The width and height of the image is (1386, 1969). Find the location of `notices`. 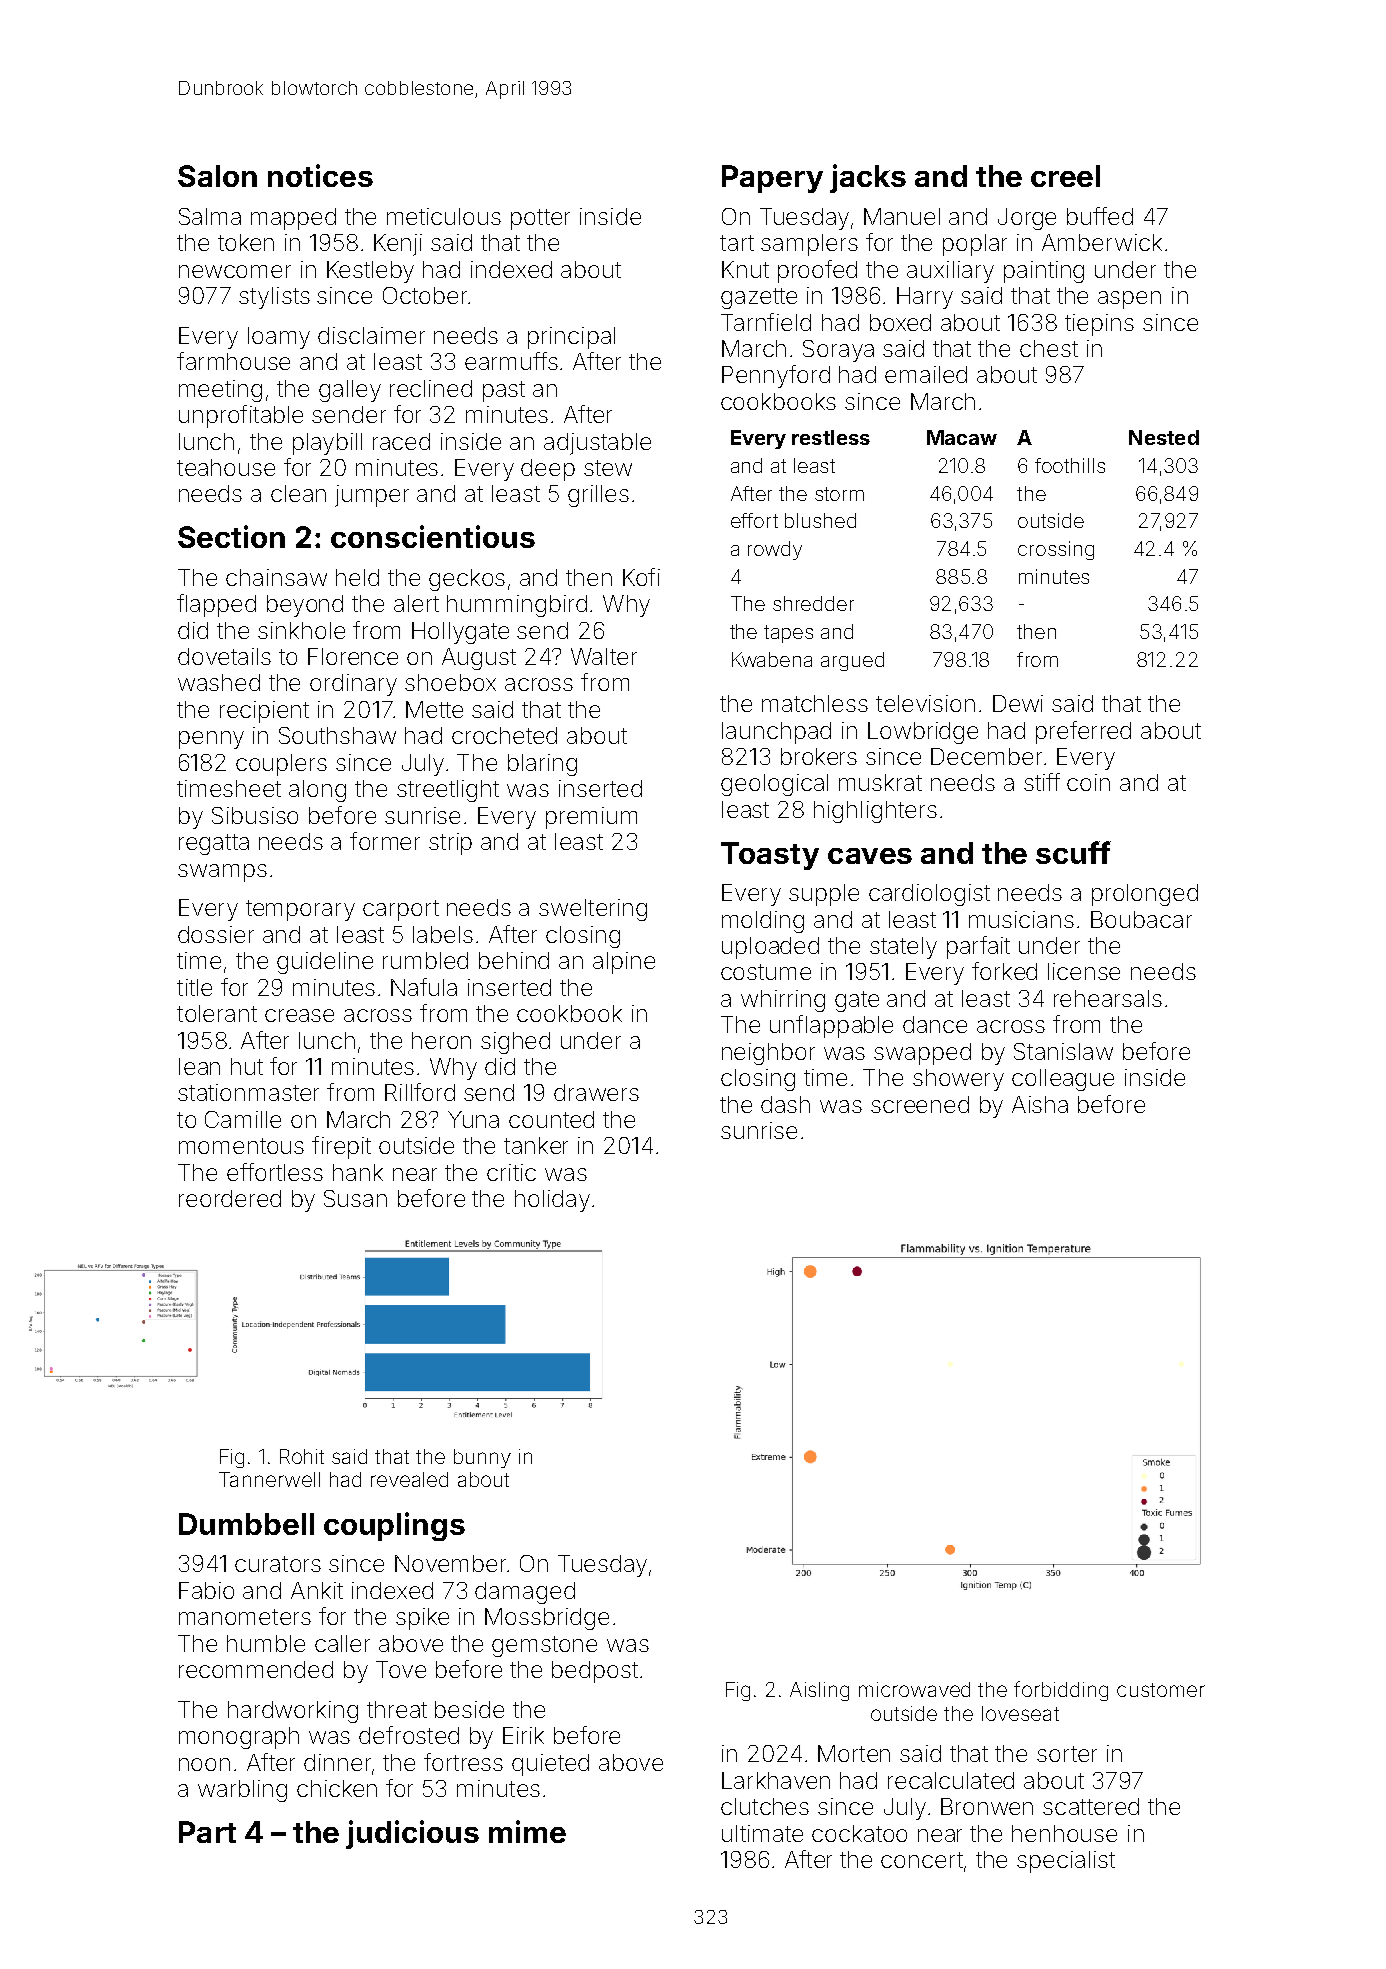

notices is located at coordinates (320, 175).
